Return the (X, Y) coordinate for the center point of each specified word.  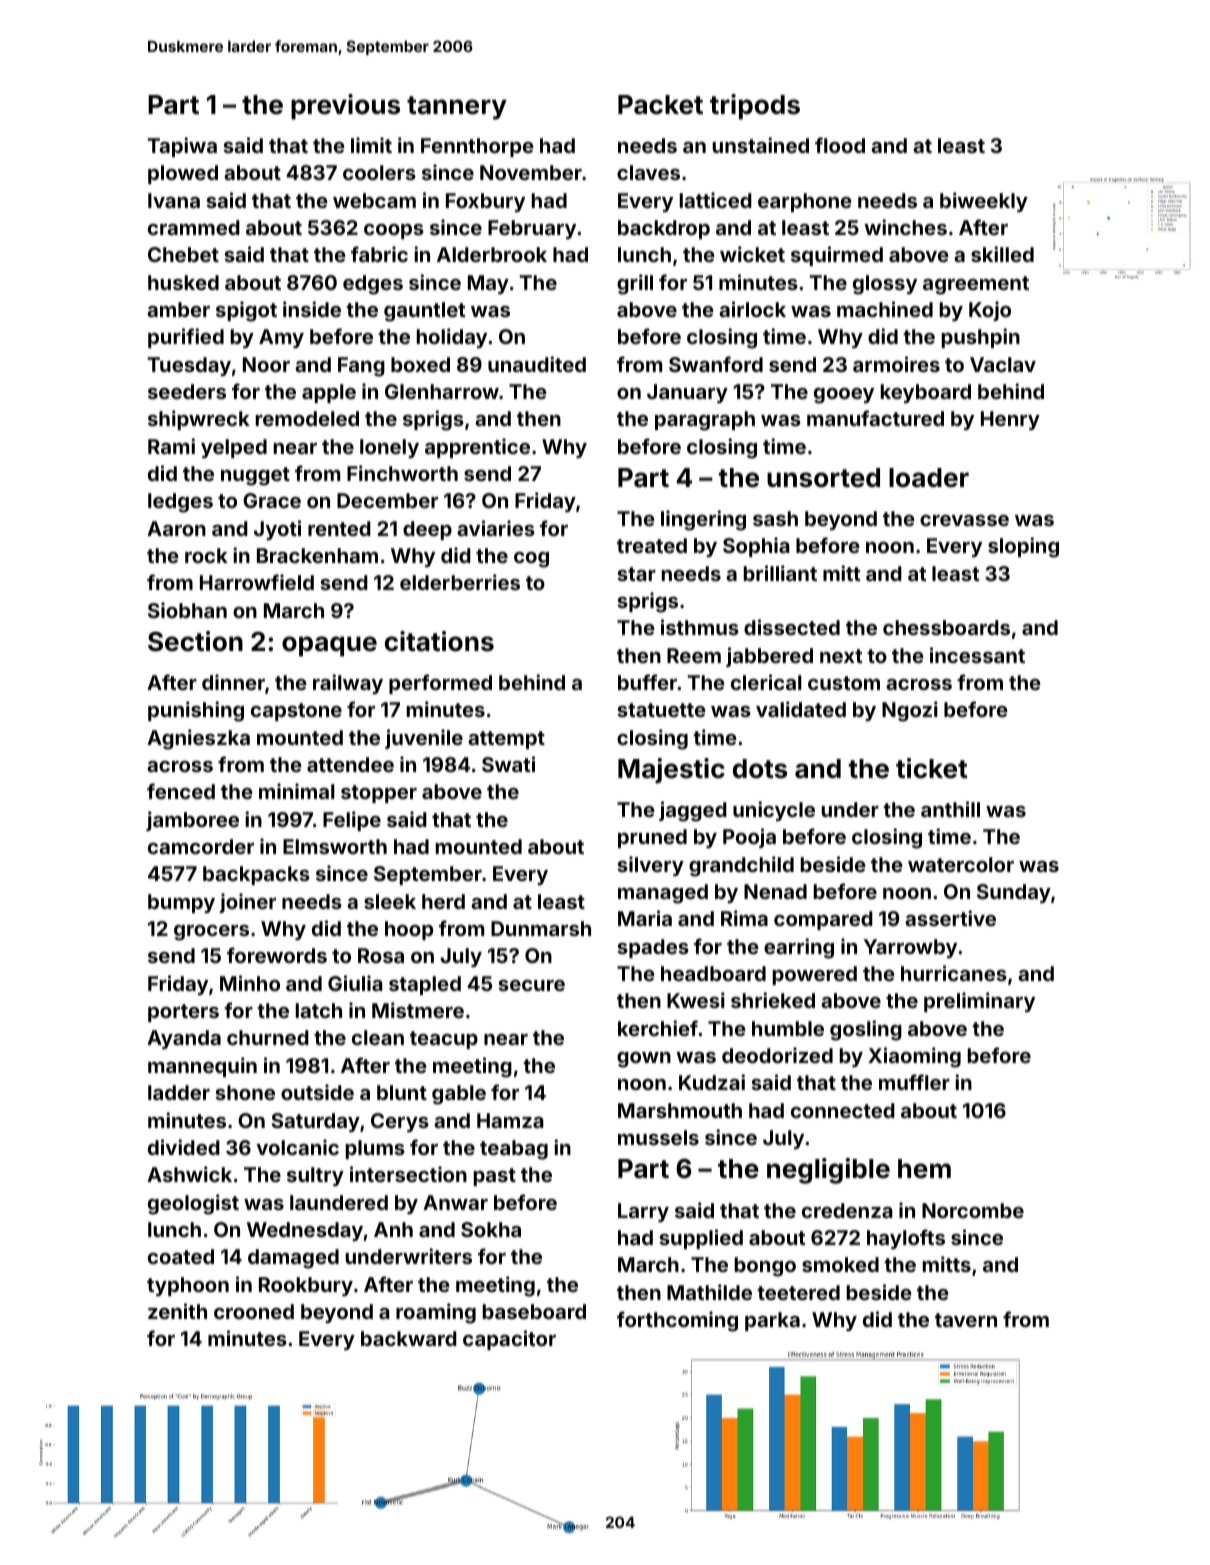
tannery (457, 108)
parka (772, 1321)
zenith (177, 1311)
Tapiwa (182, 147)
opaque (329, 646)
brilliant (780, 573)
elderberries (460, 582)
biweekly (984, 202)
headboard (713, 973)
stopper (379, 794)
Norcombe (973, 1210)
